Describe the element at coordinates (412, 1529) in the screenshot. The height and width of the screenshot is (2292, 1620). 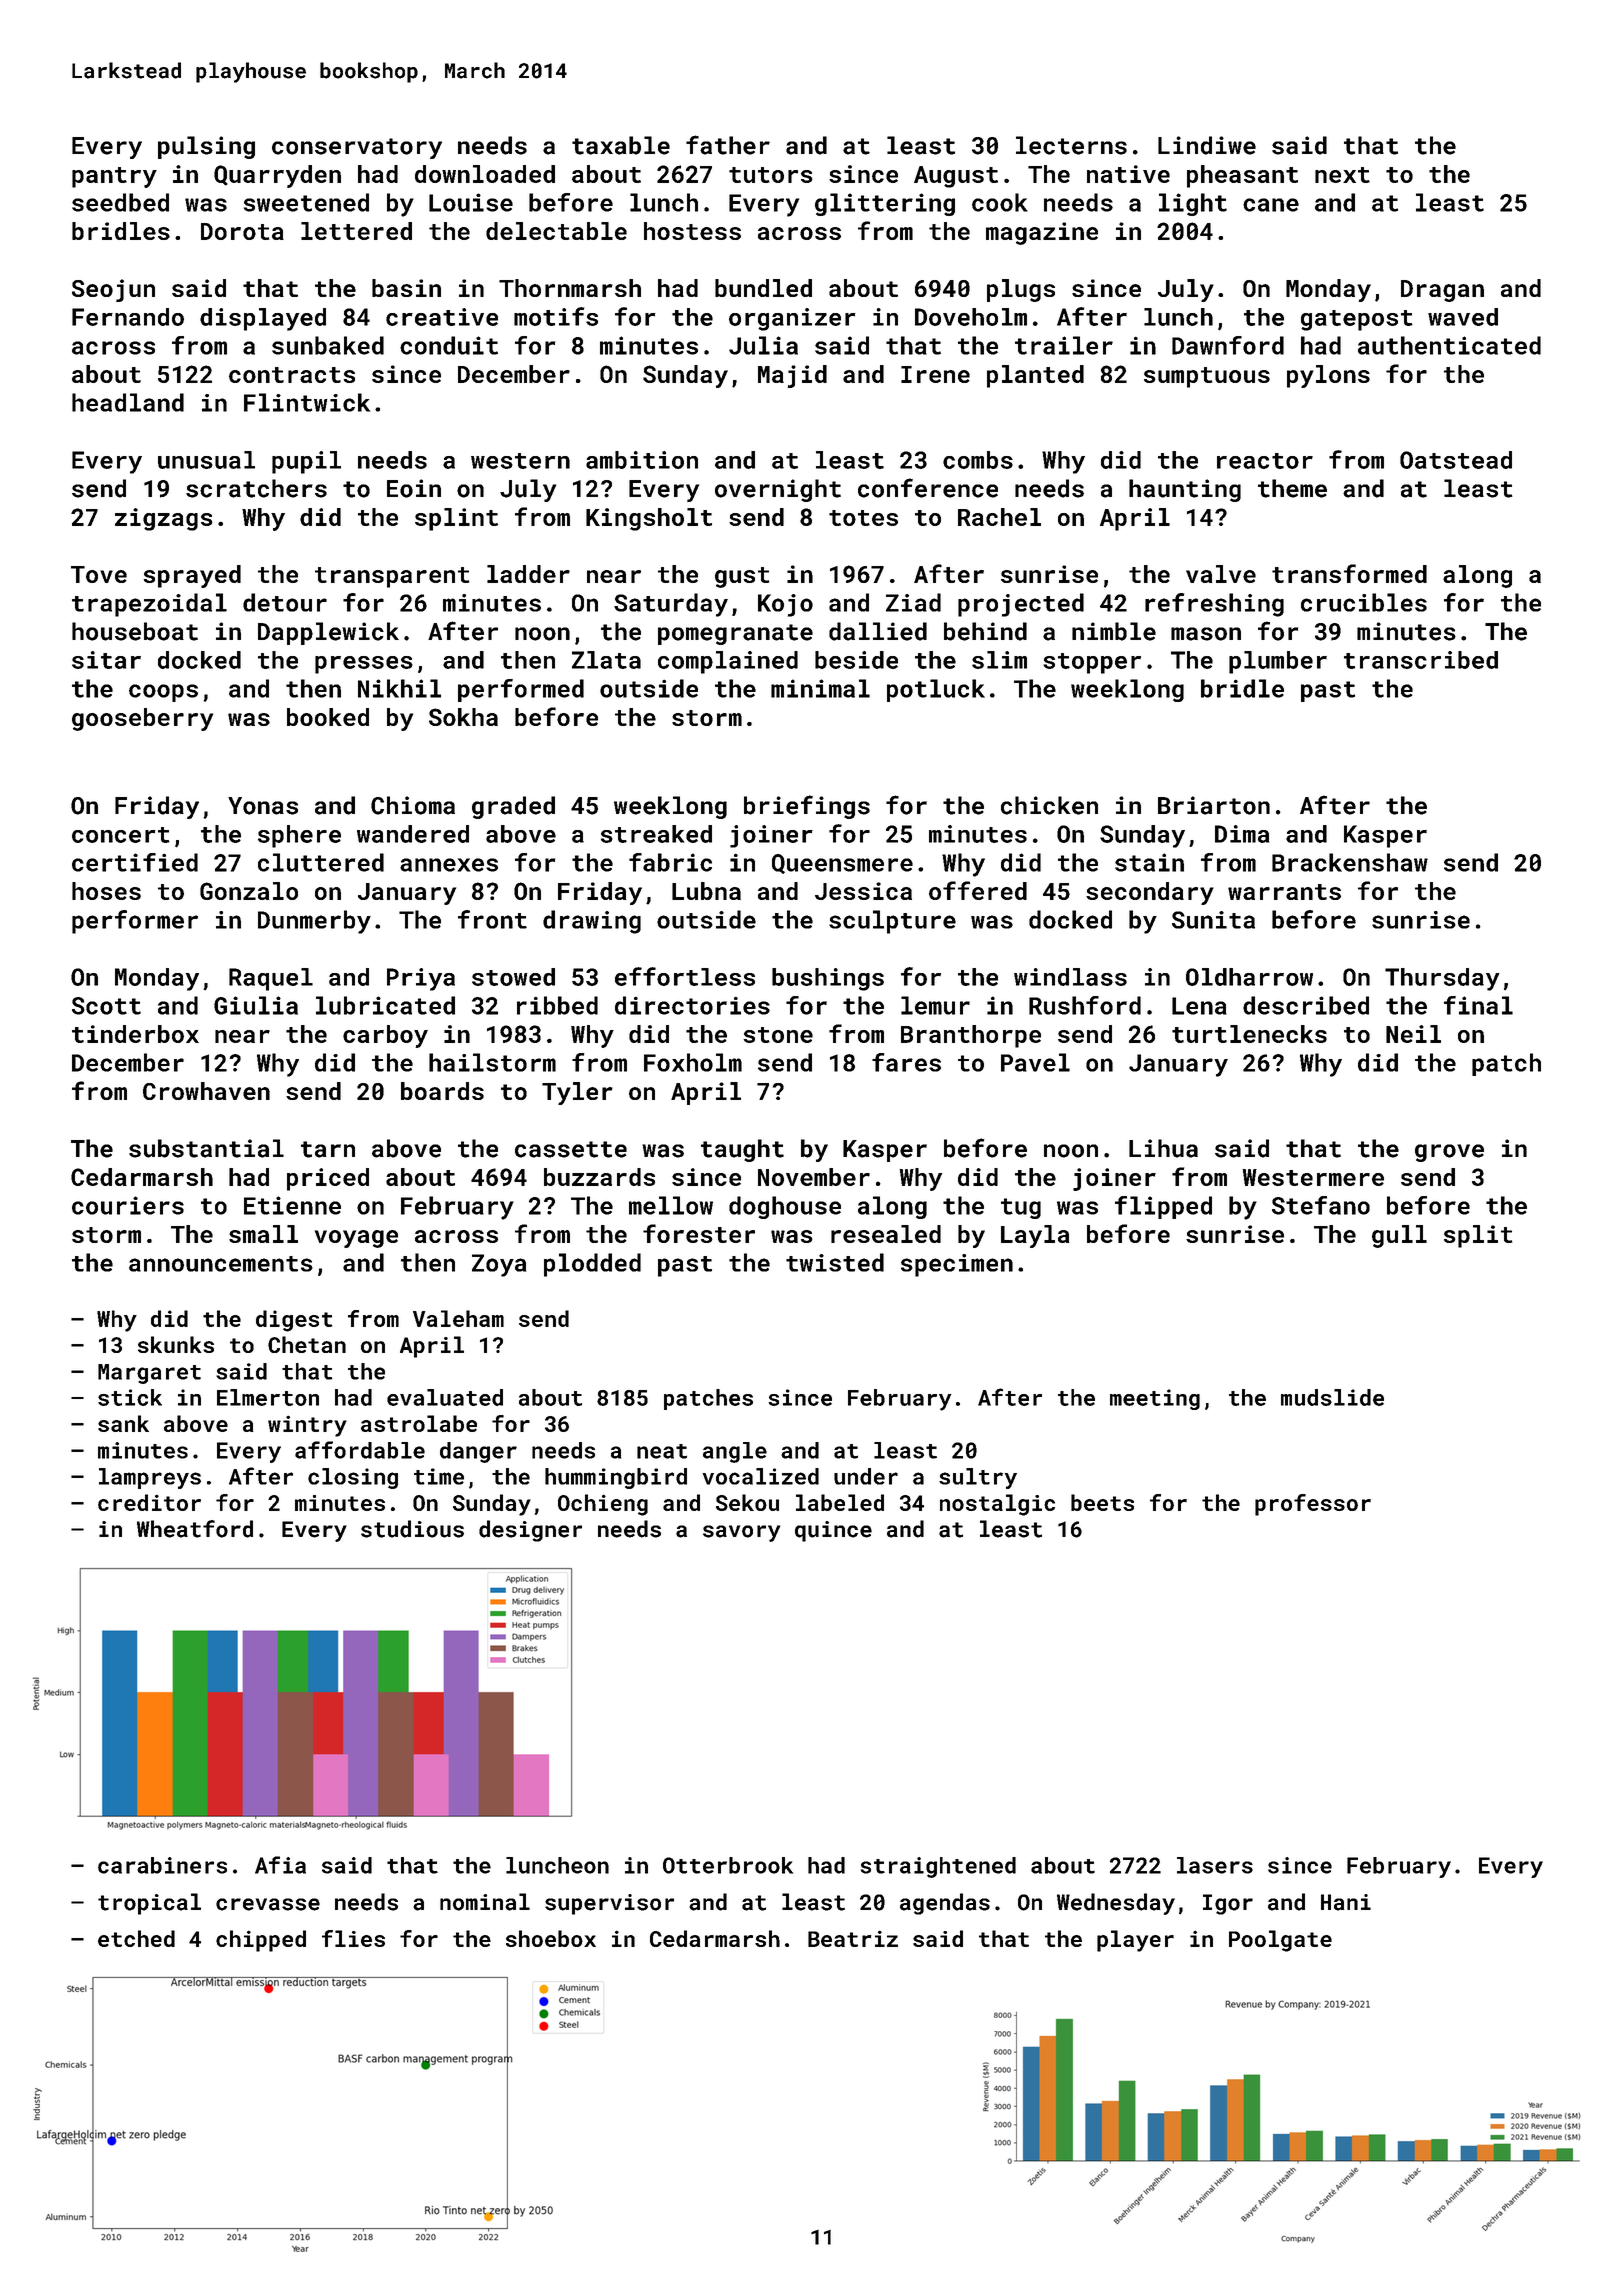
I see `studious` at that location.
